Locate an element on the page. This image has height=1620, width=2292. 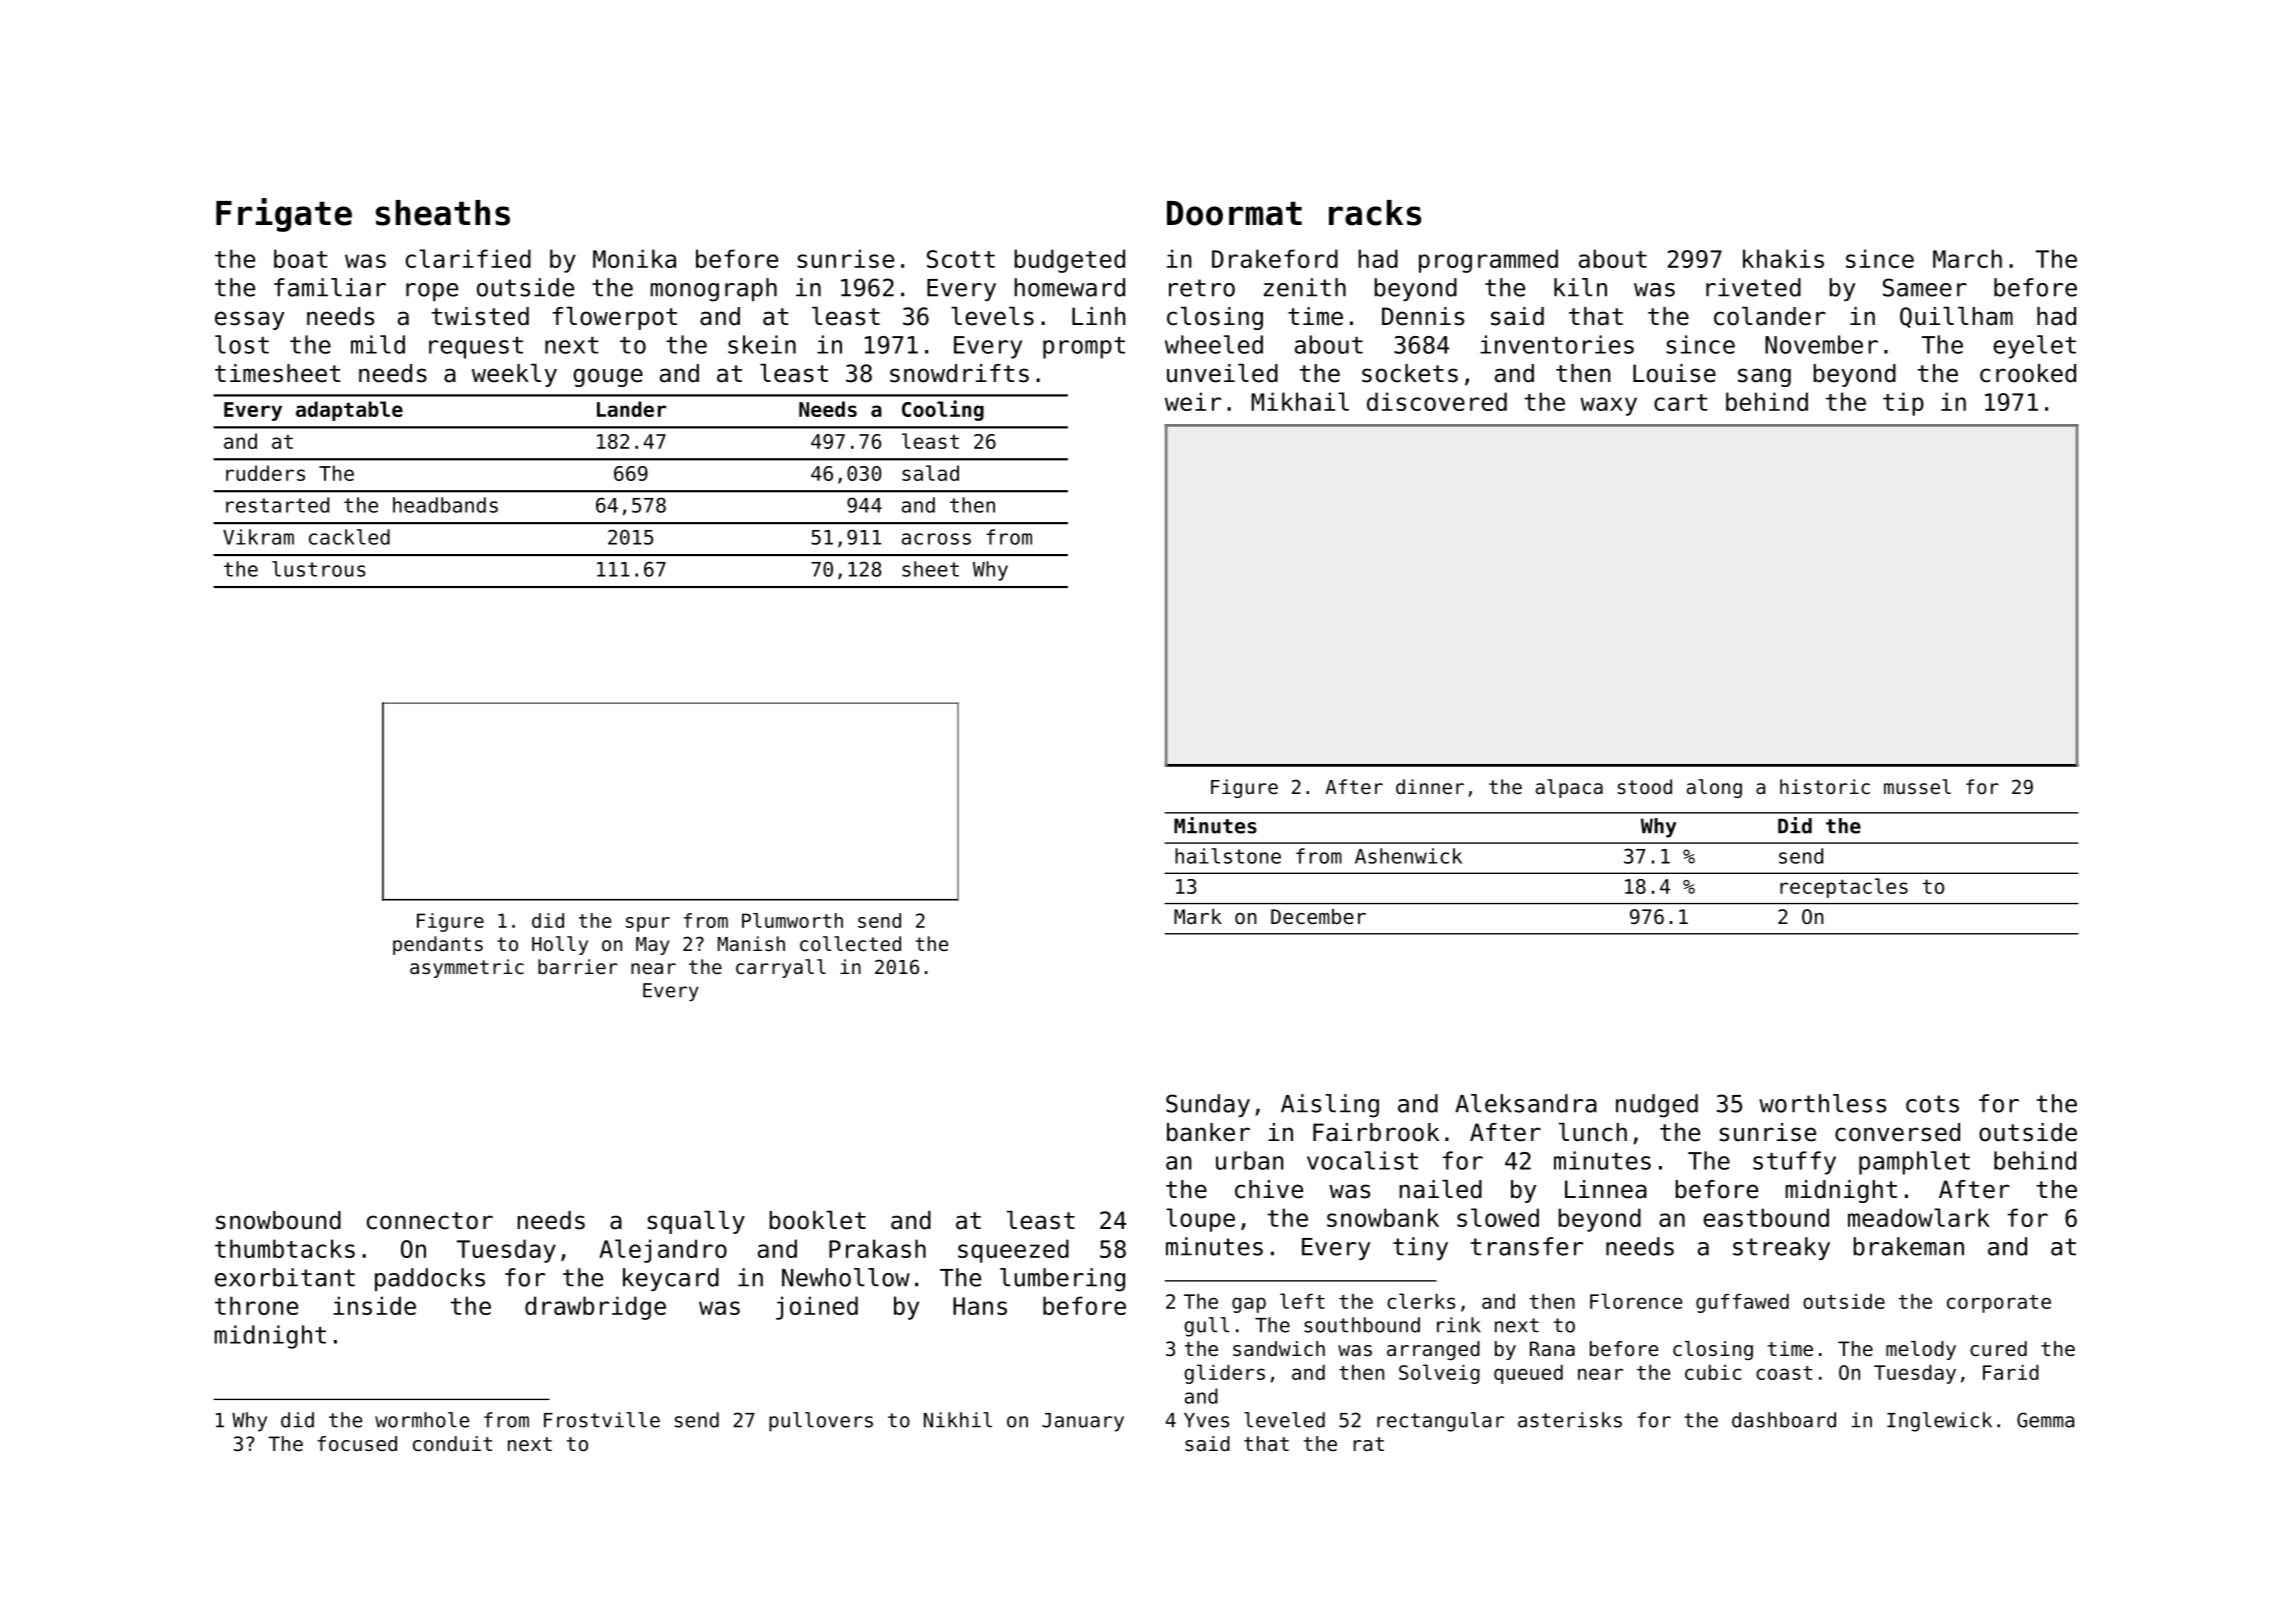
Doormat is located at coordinates (1234, 213).
